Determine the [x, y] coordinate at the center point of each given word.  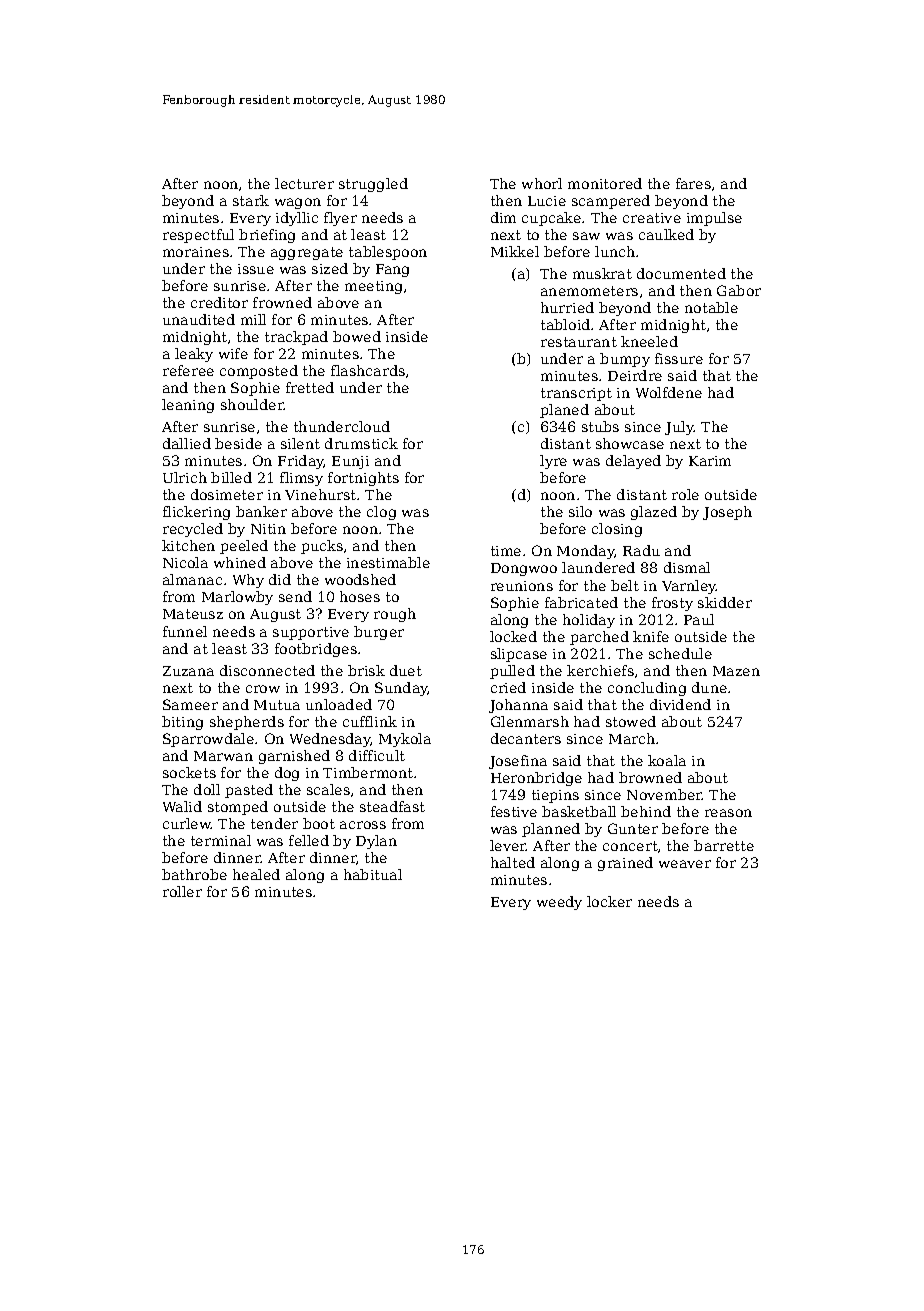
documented [681, 273]
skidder [725, 602]
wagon [298, 203]
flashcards [368, 370]
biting [182, 723]
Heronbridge [536, 779]
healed [256, 874]
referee [188, 370]
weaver [685, 864]
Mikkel [515, 251]
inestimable [388, 562]
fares [693, 183]
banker [261, 511]
